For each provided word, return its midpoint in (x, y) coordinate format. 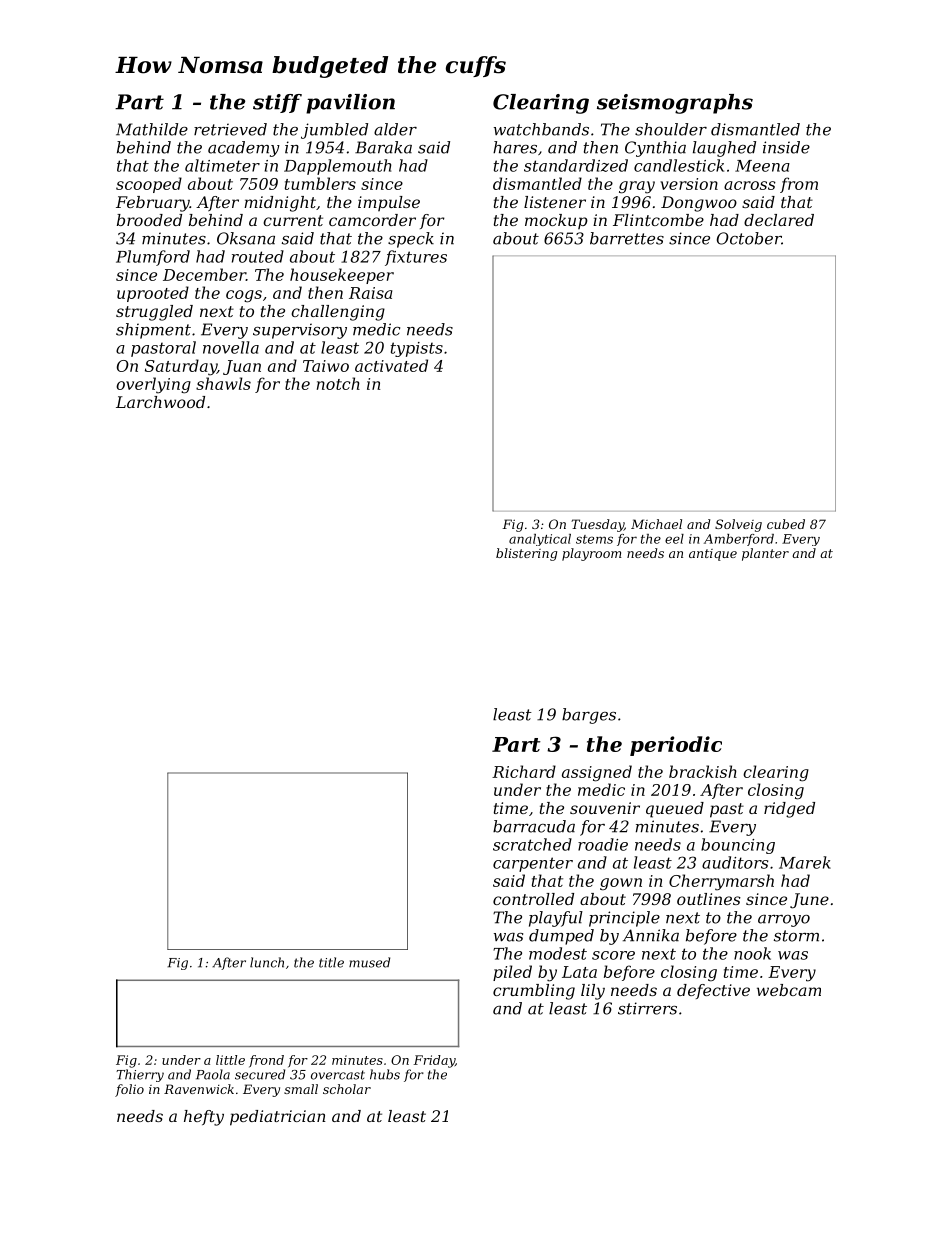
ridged (789, 810)
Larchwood (160, 402)
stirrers (647, 1008)
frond (266, 1061)
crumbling (534, 992)
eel (674, 539)
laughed (724, 149)
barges (589, 716)
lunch (267, 962)
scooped (149, 185)
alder (395, 129)
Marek (805, 862)
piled (512, 973)
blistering (526, 554)
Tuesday (597, 525)
